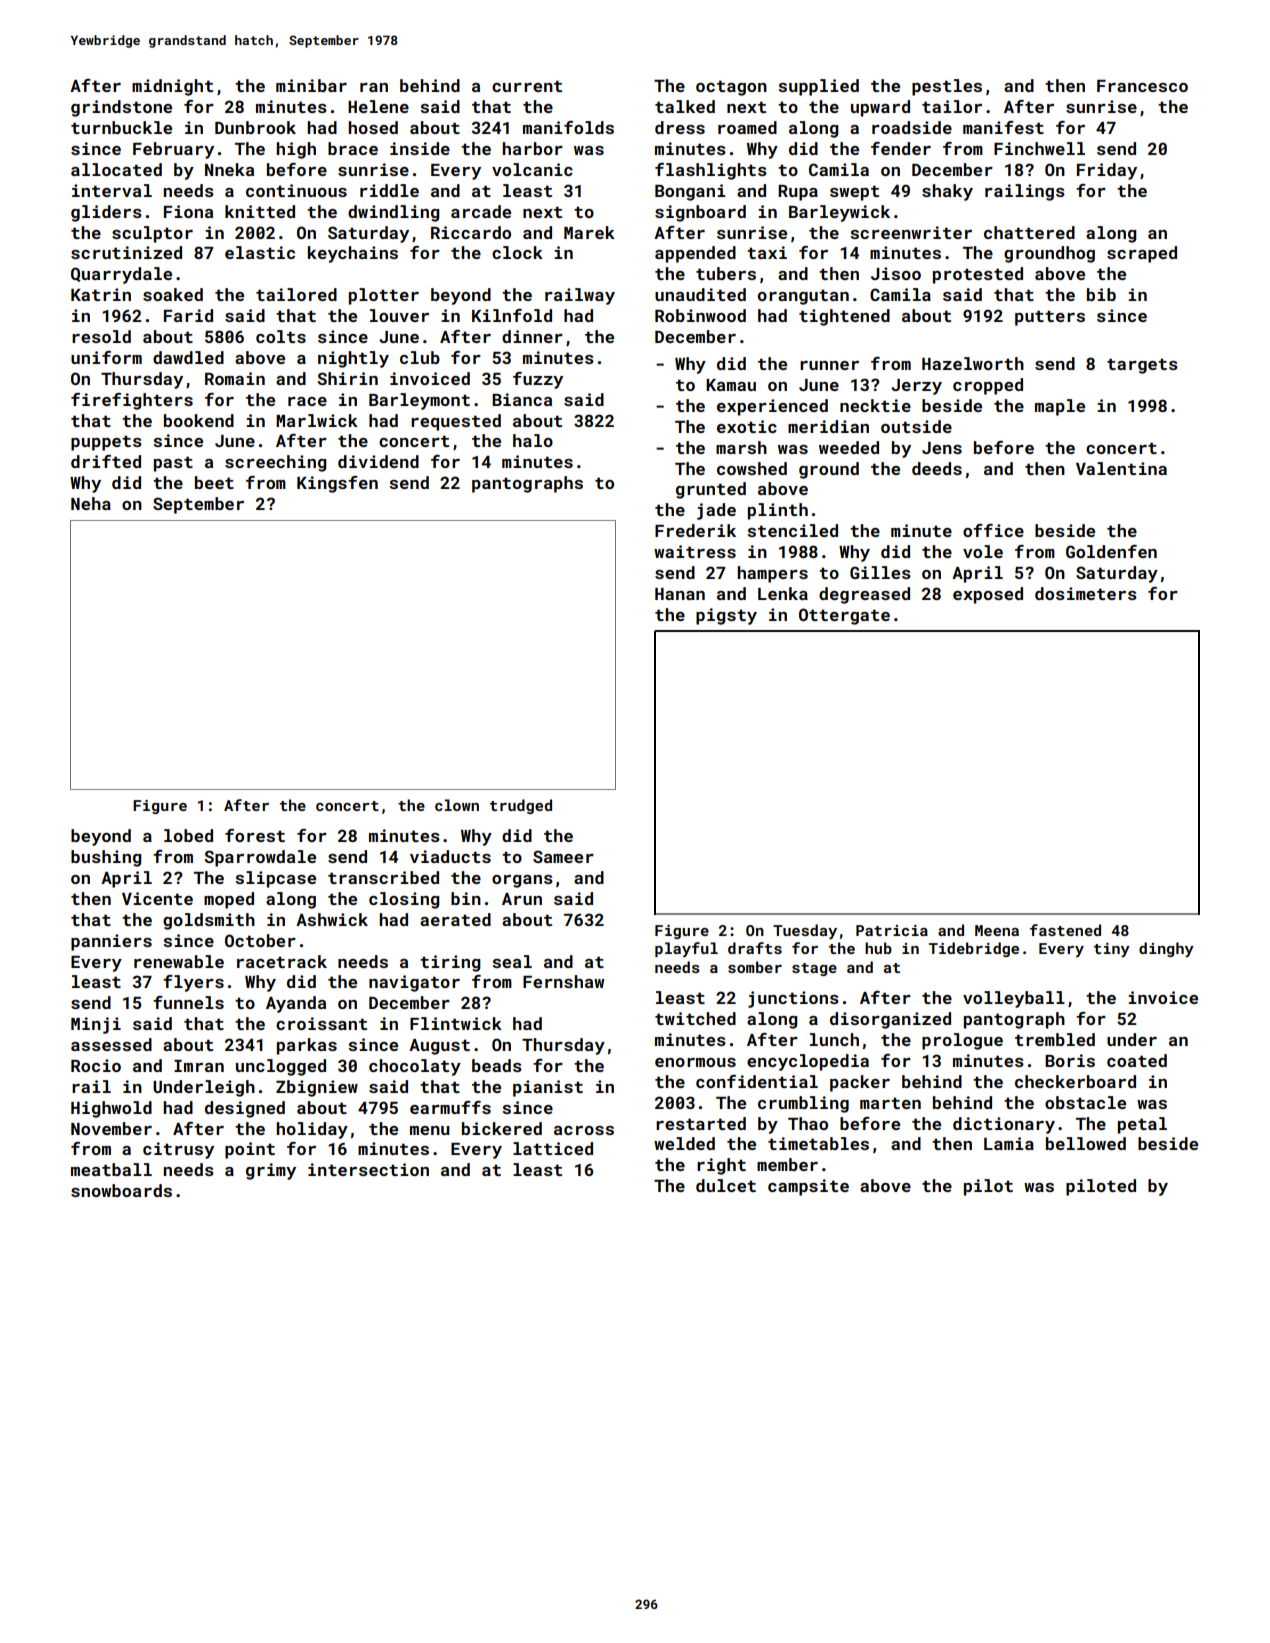 This document has height=1643, width=1270. I want to click on bib, so click(1101, 294).
